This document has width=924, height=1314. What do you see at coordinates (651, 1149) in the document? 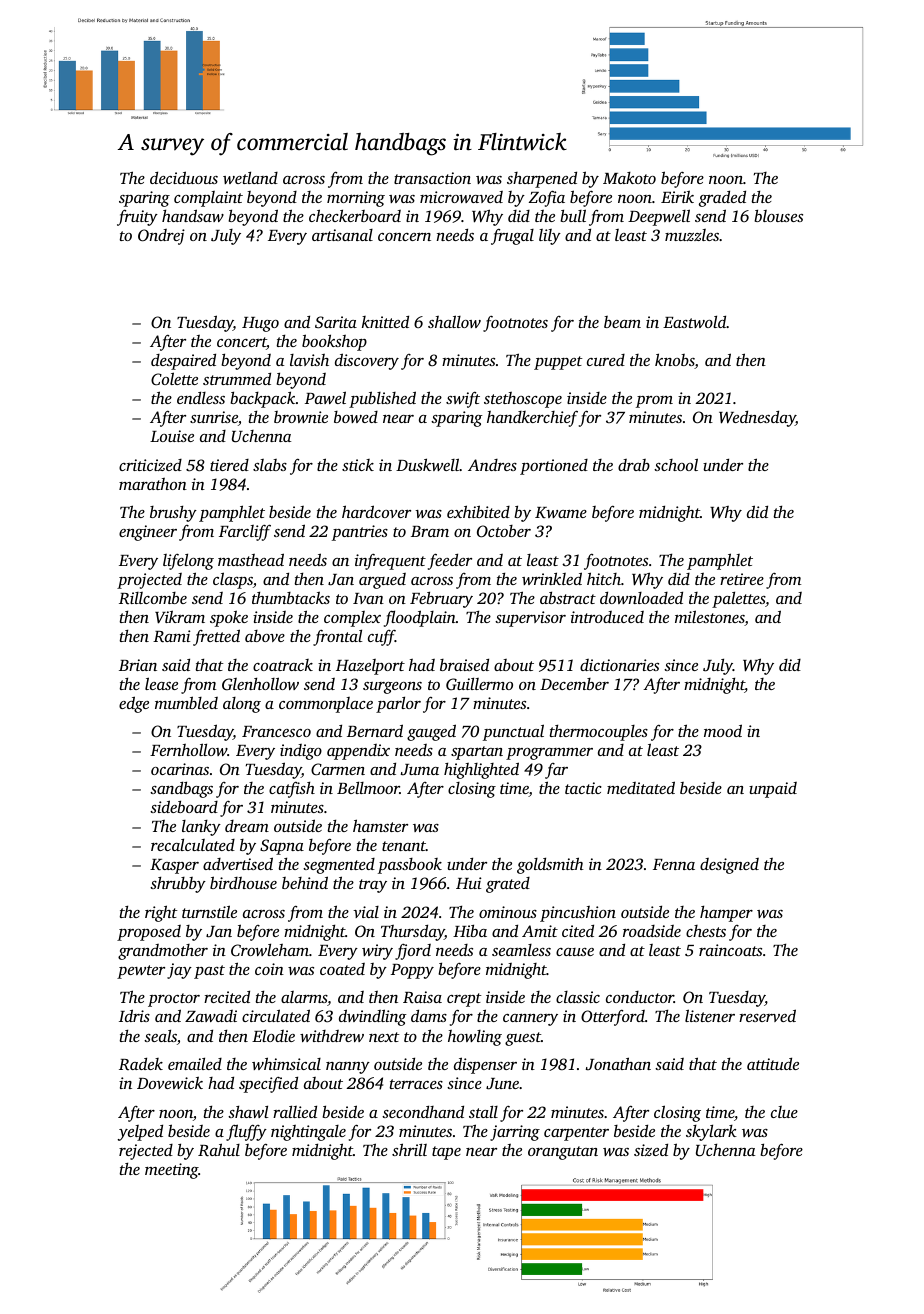
I see `sized` at bounding box center [651, 1149].
